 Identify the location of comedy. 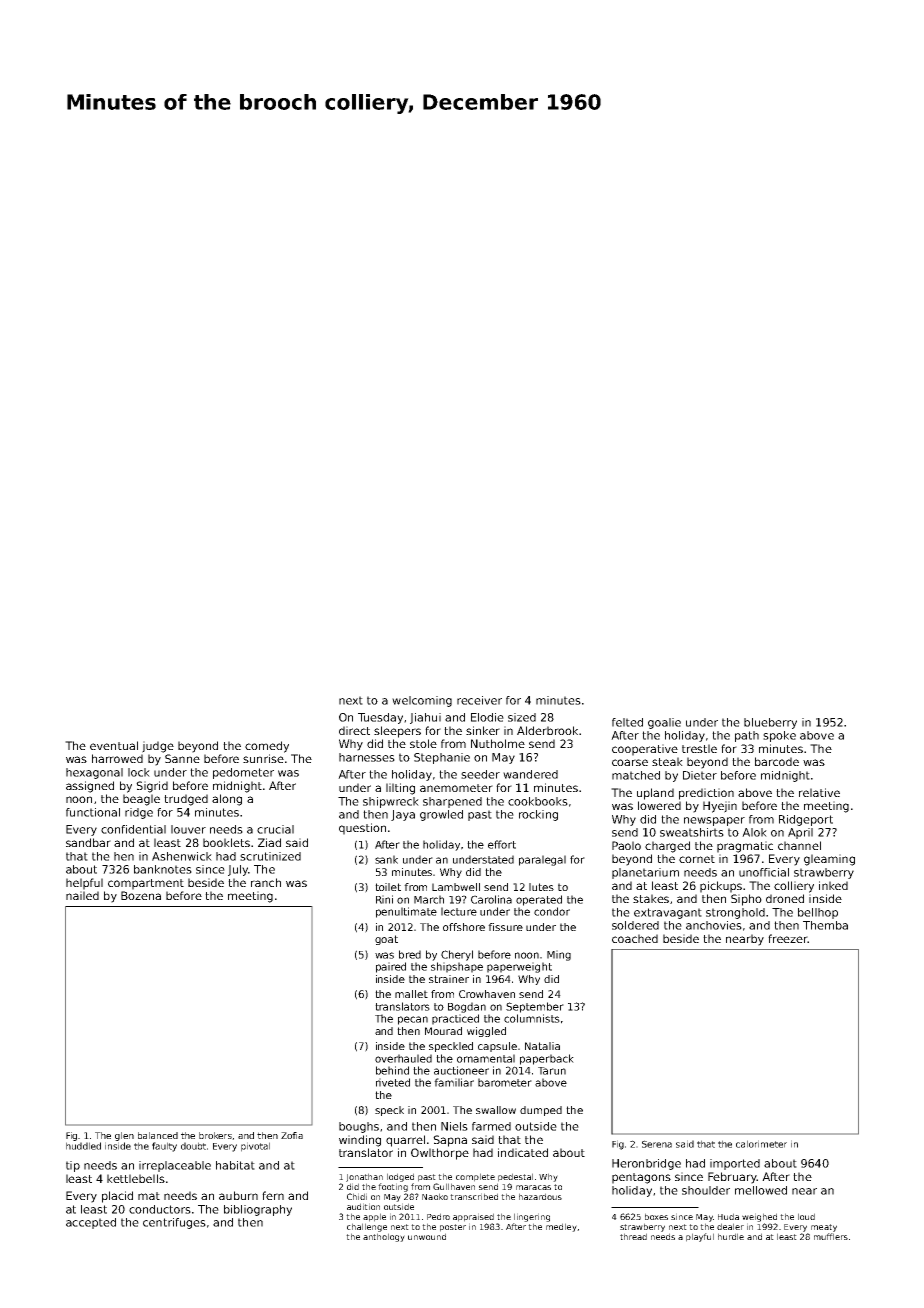
(267, 747).
